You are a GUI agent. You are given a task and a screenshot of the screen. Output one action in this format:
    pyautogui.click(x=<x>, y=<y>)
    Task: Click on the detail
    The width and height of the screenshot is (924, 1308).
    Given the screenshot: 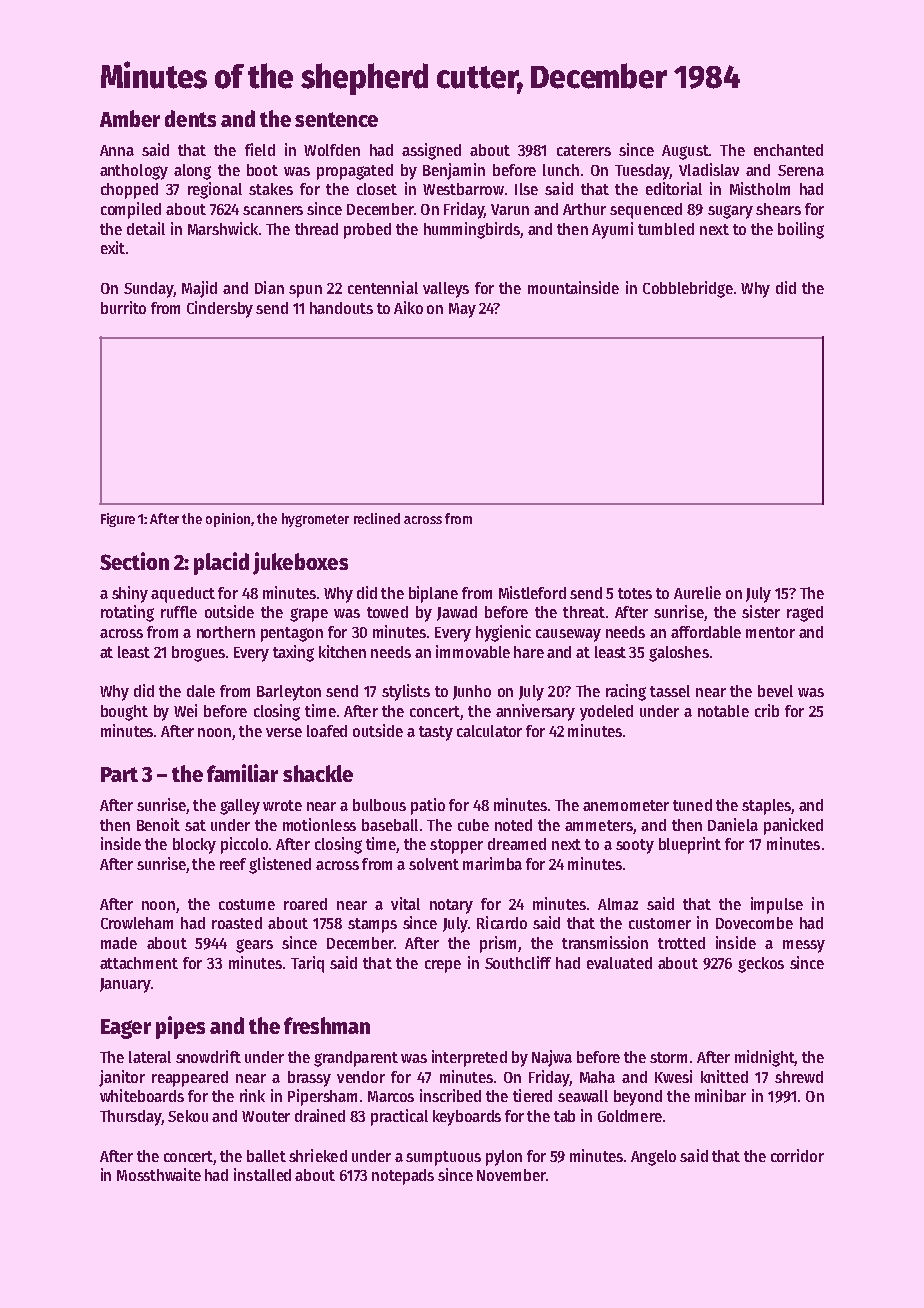 What is the action you would take?
    pyautogui.click(x=146, y=228)
